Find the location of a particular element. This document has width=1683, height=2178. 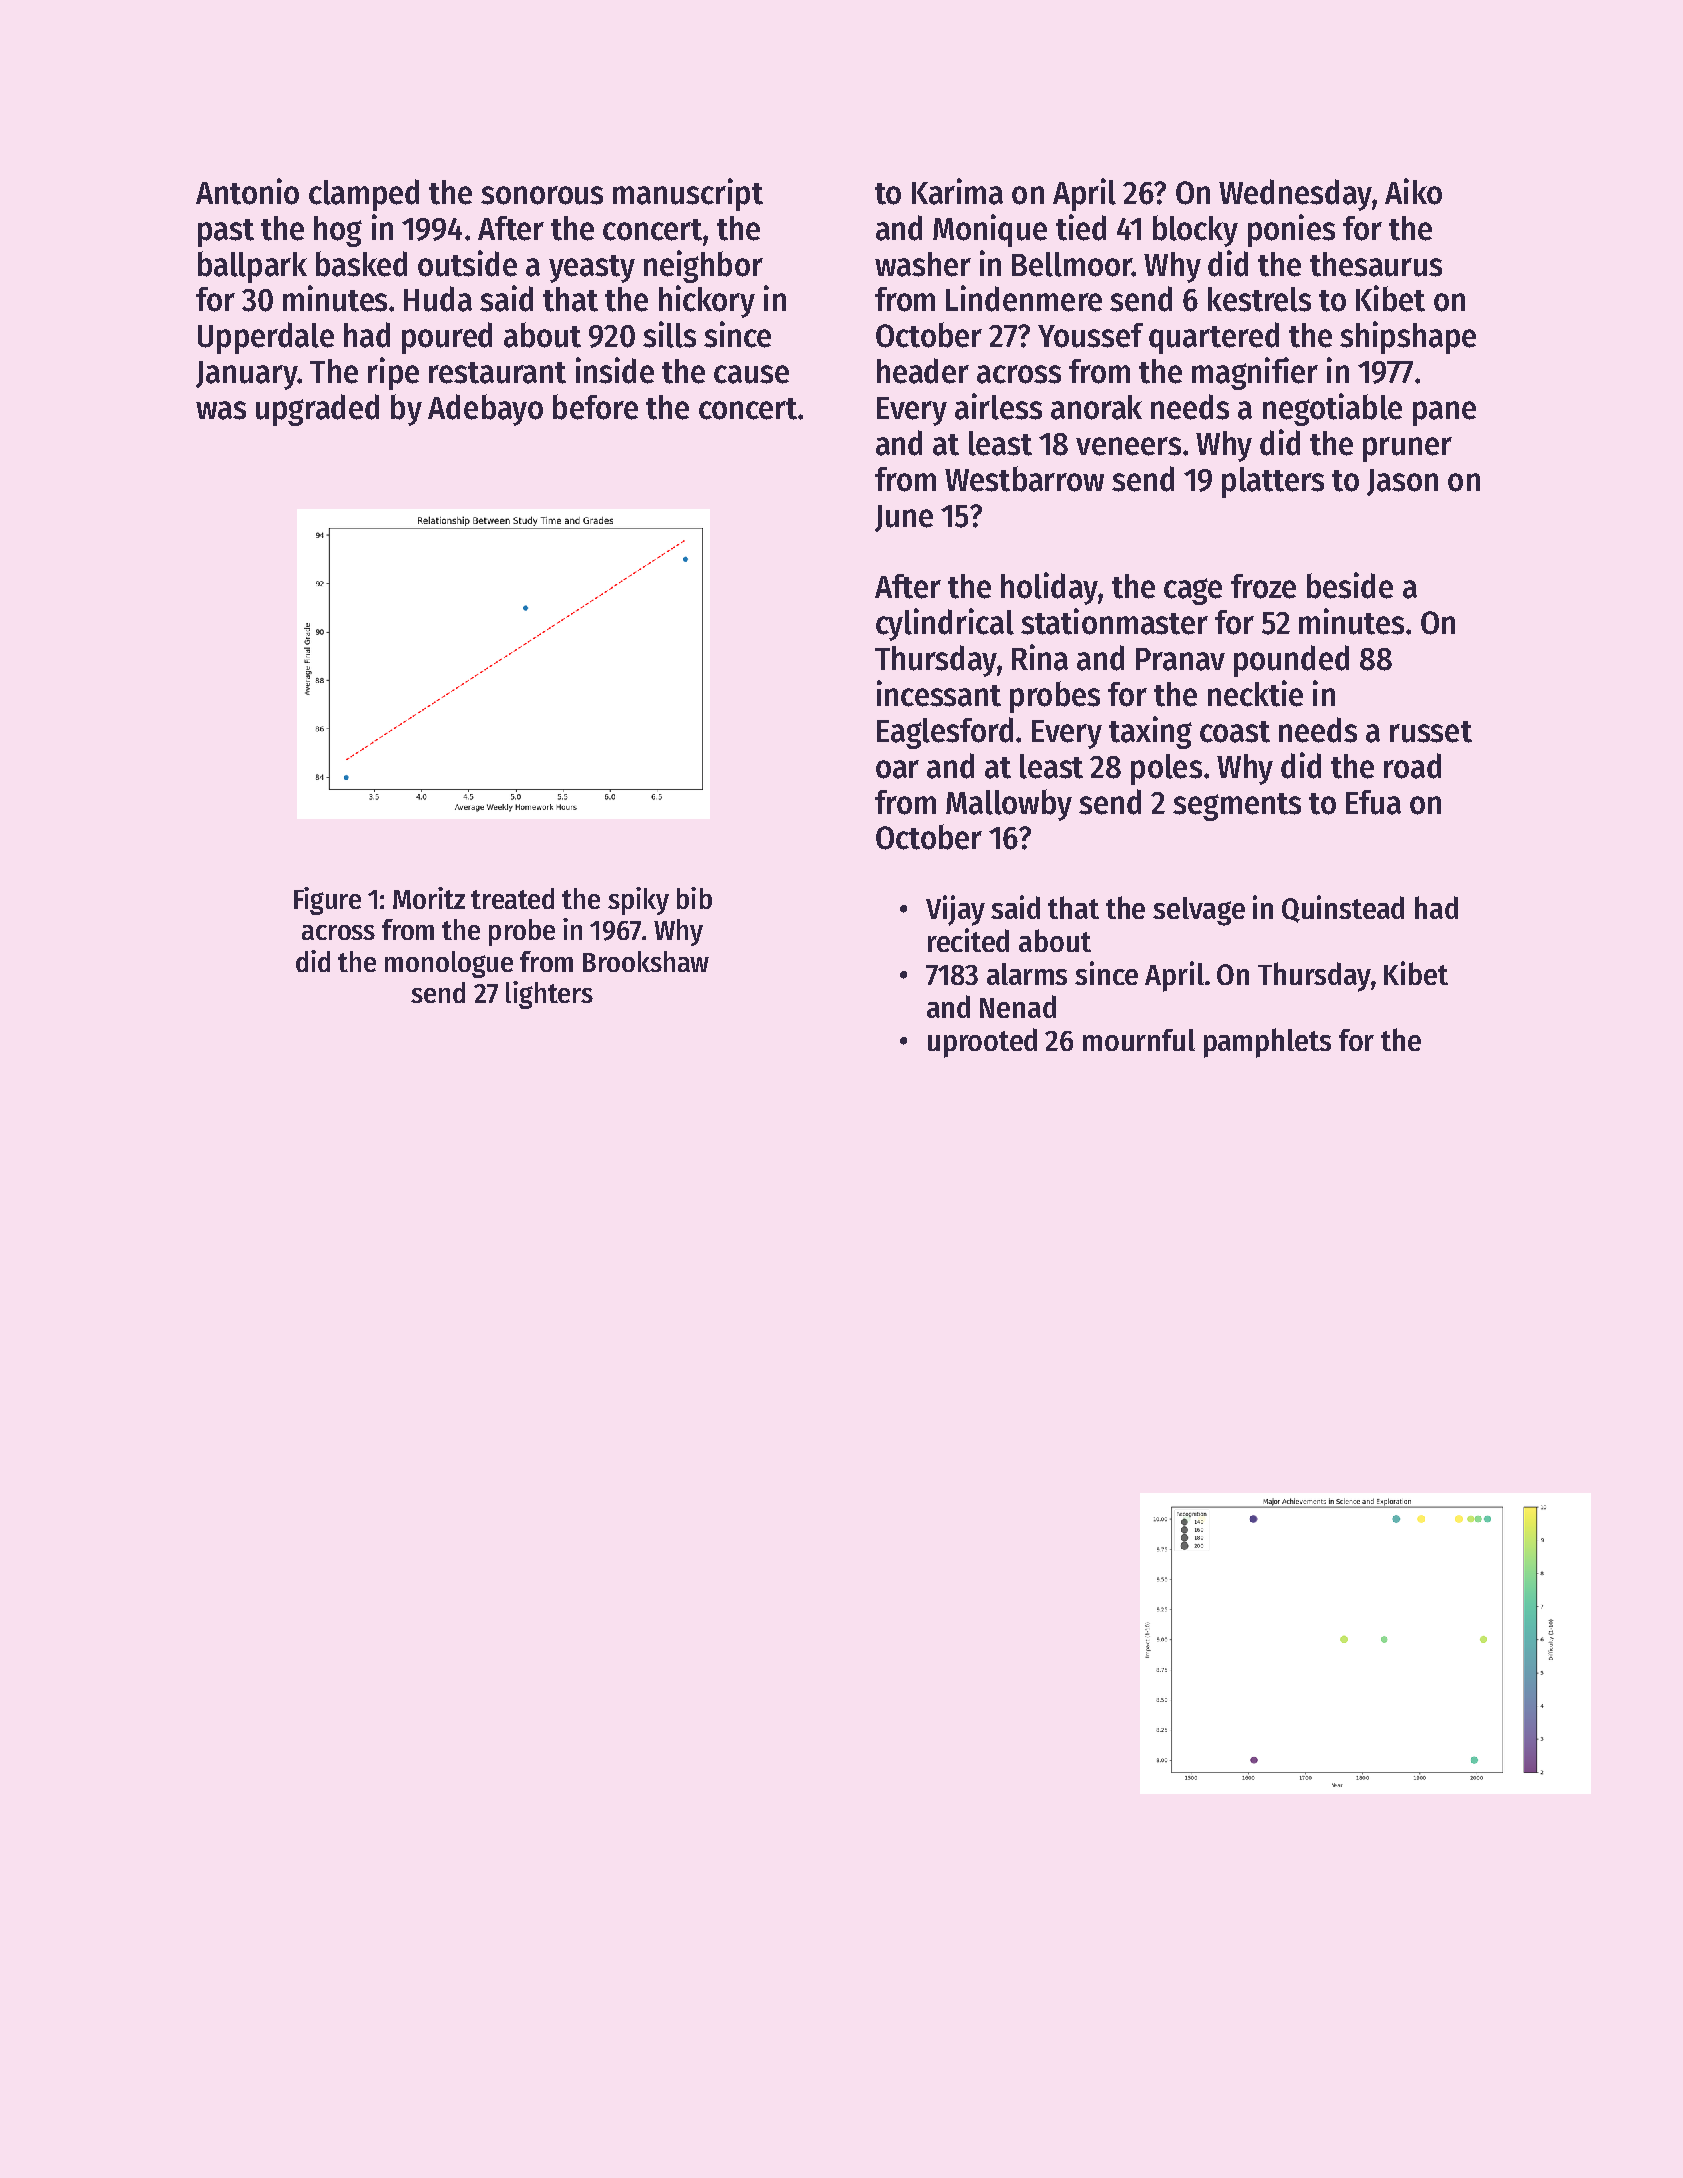

sonorous is located at coordinates (542, 195).
